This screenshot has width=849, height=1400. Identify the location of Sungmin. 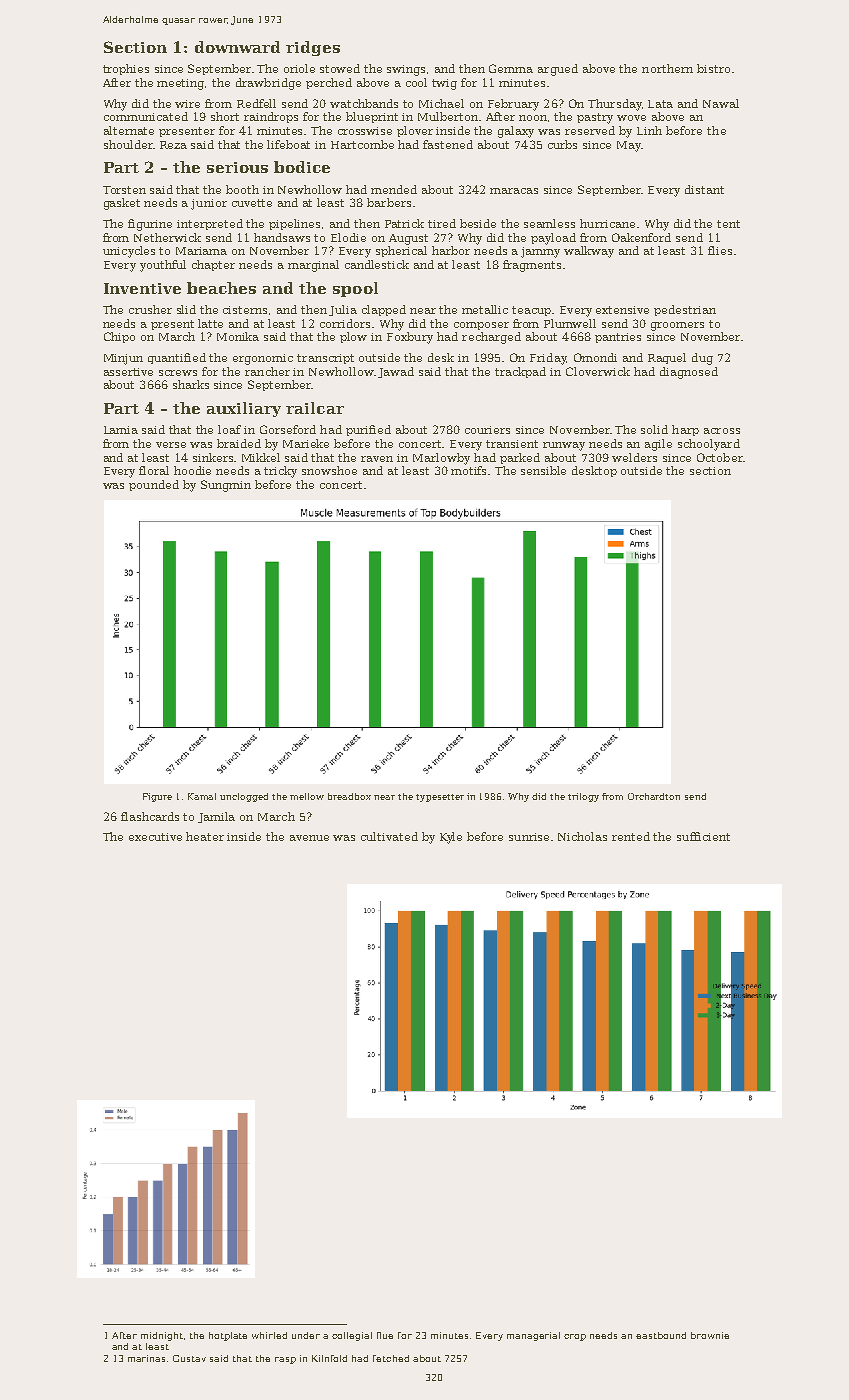
(226, 486).
